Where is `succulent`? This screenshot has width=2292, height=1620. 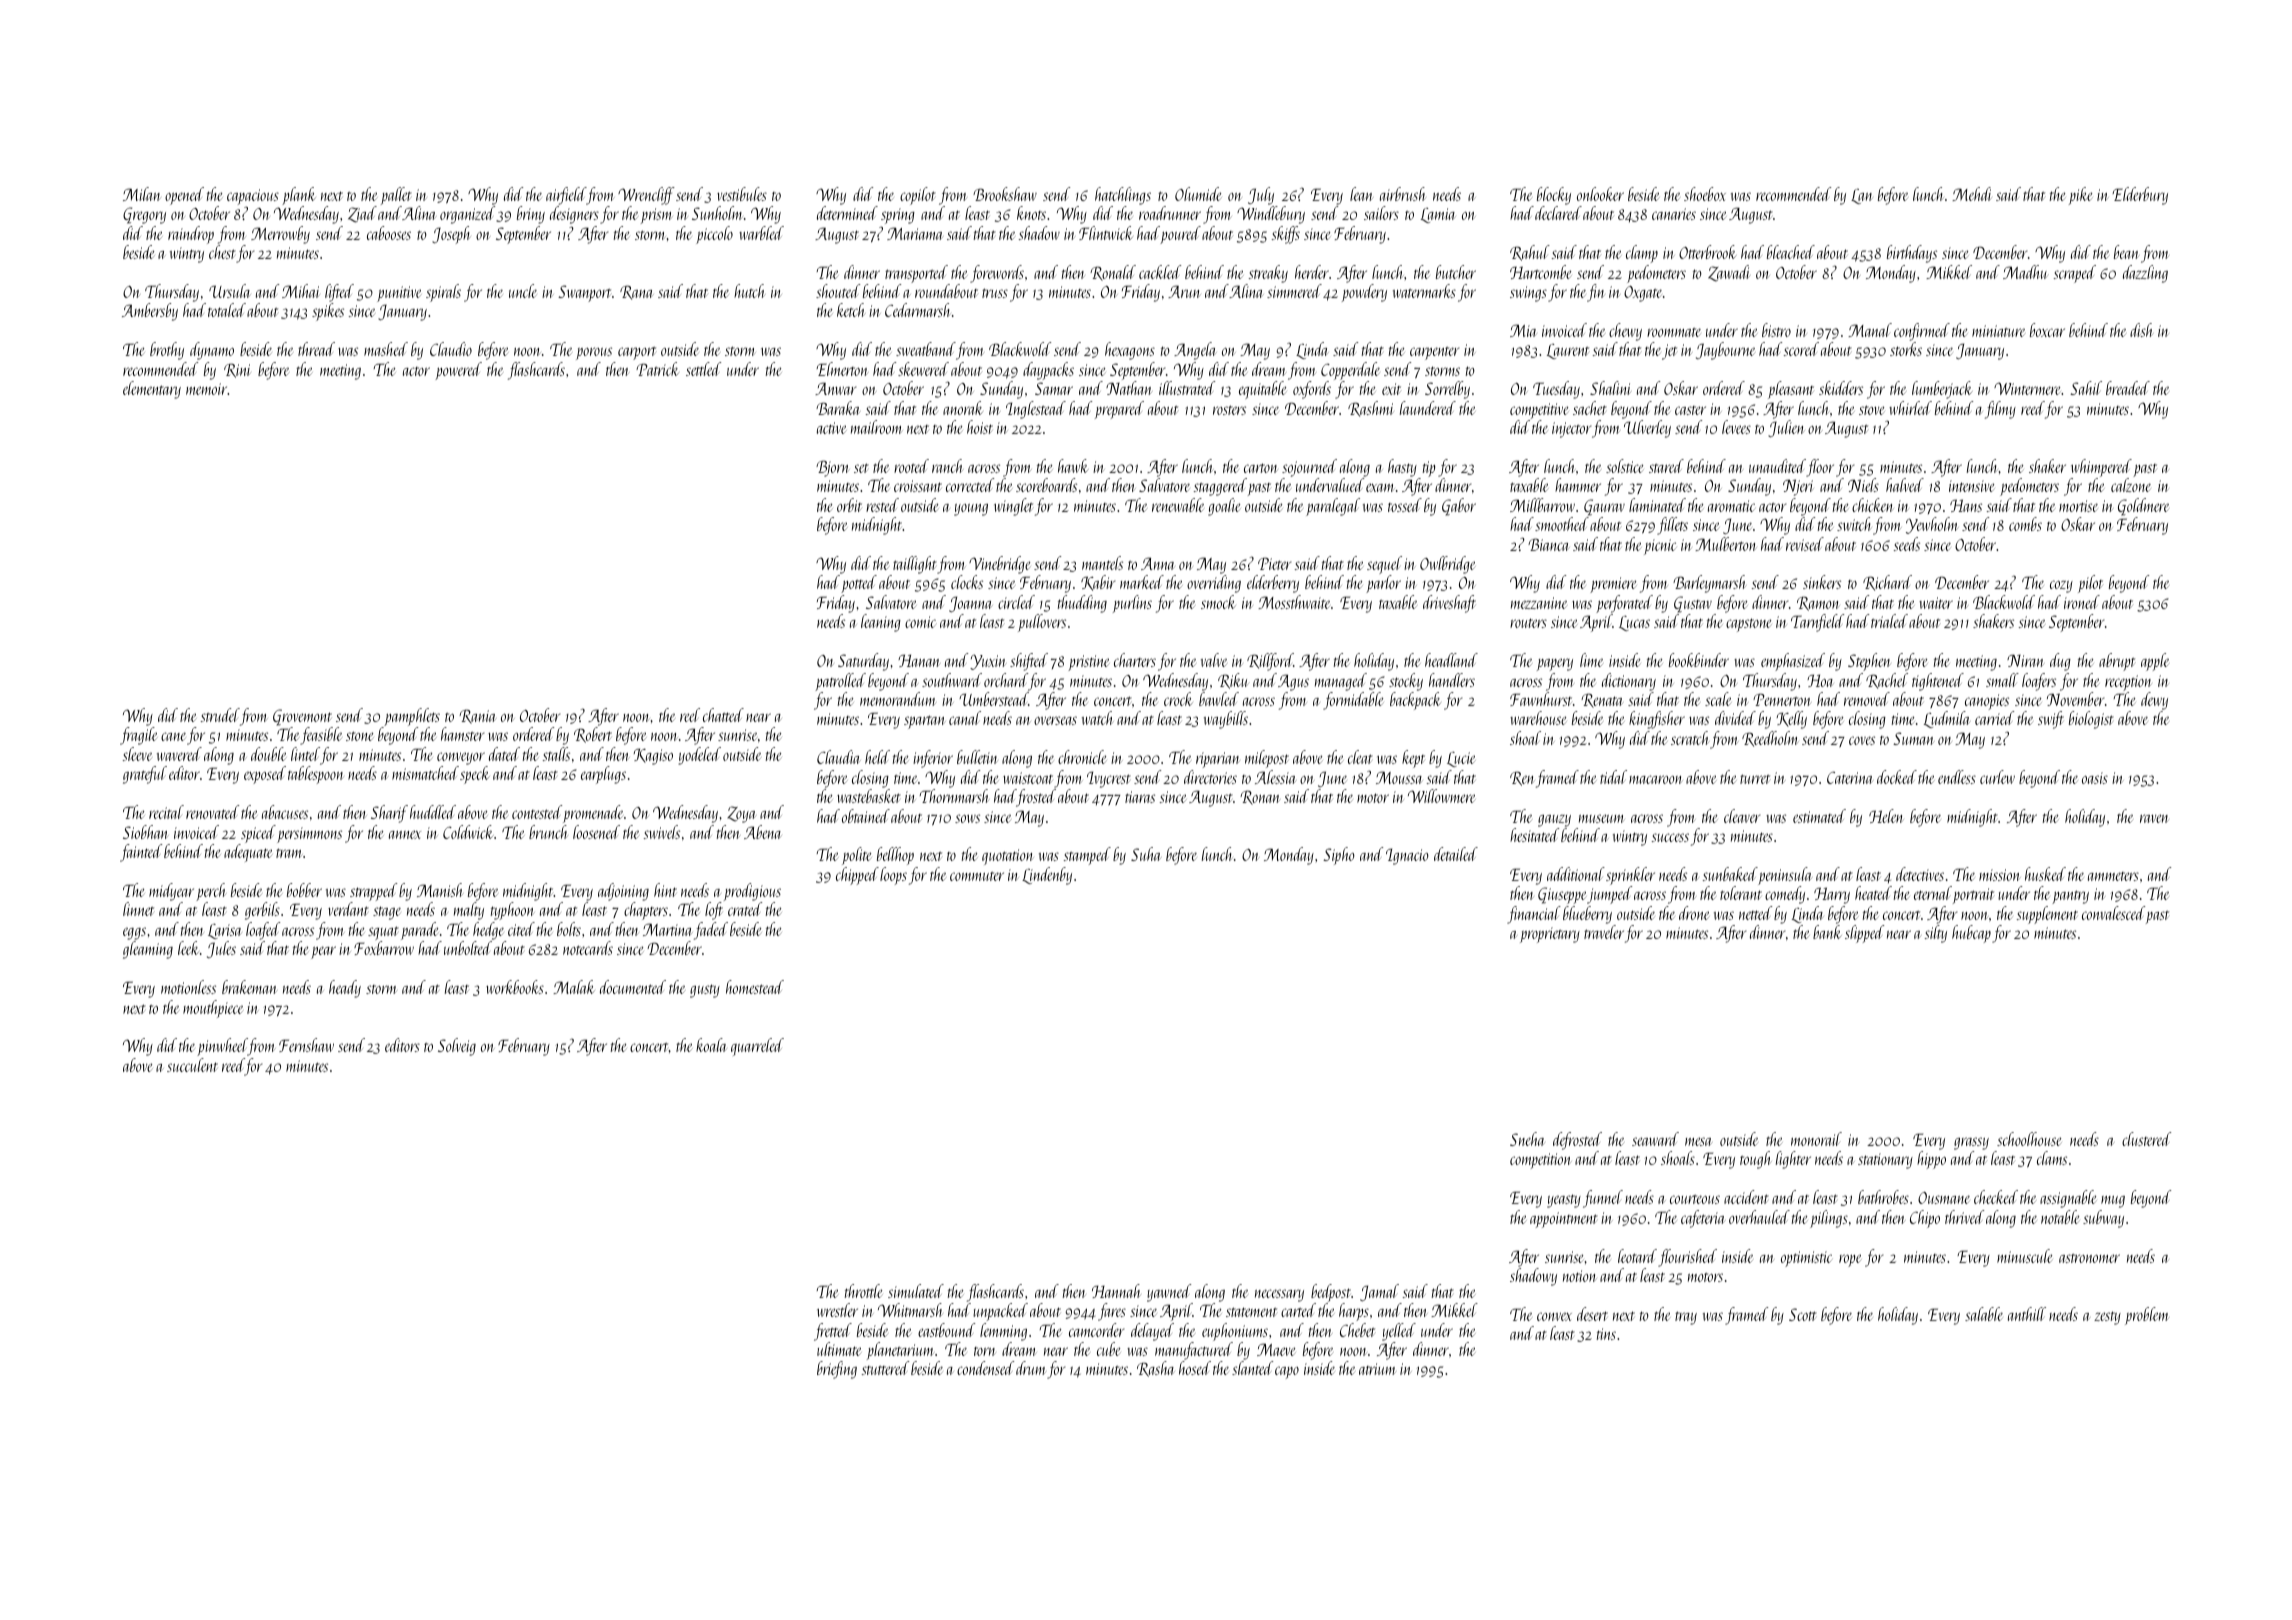
succulent is located at coordinates (192, 1065).
